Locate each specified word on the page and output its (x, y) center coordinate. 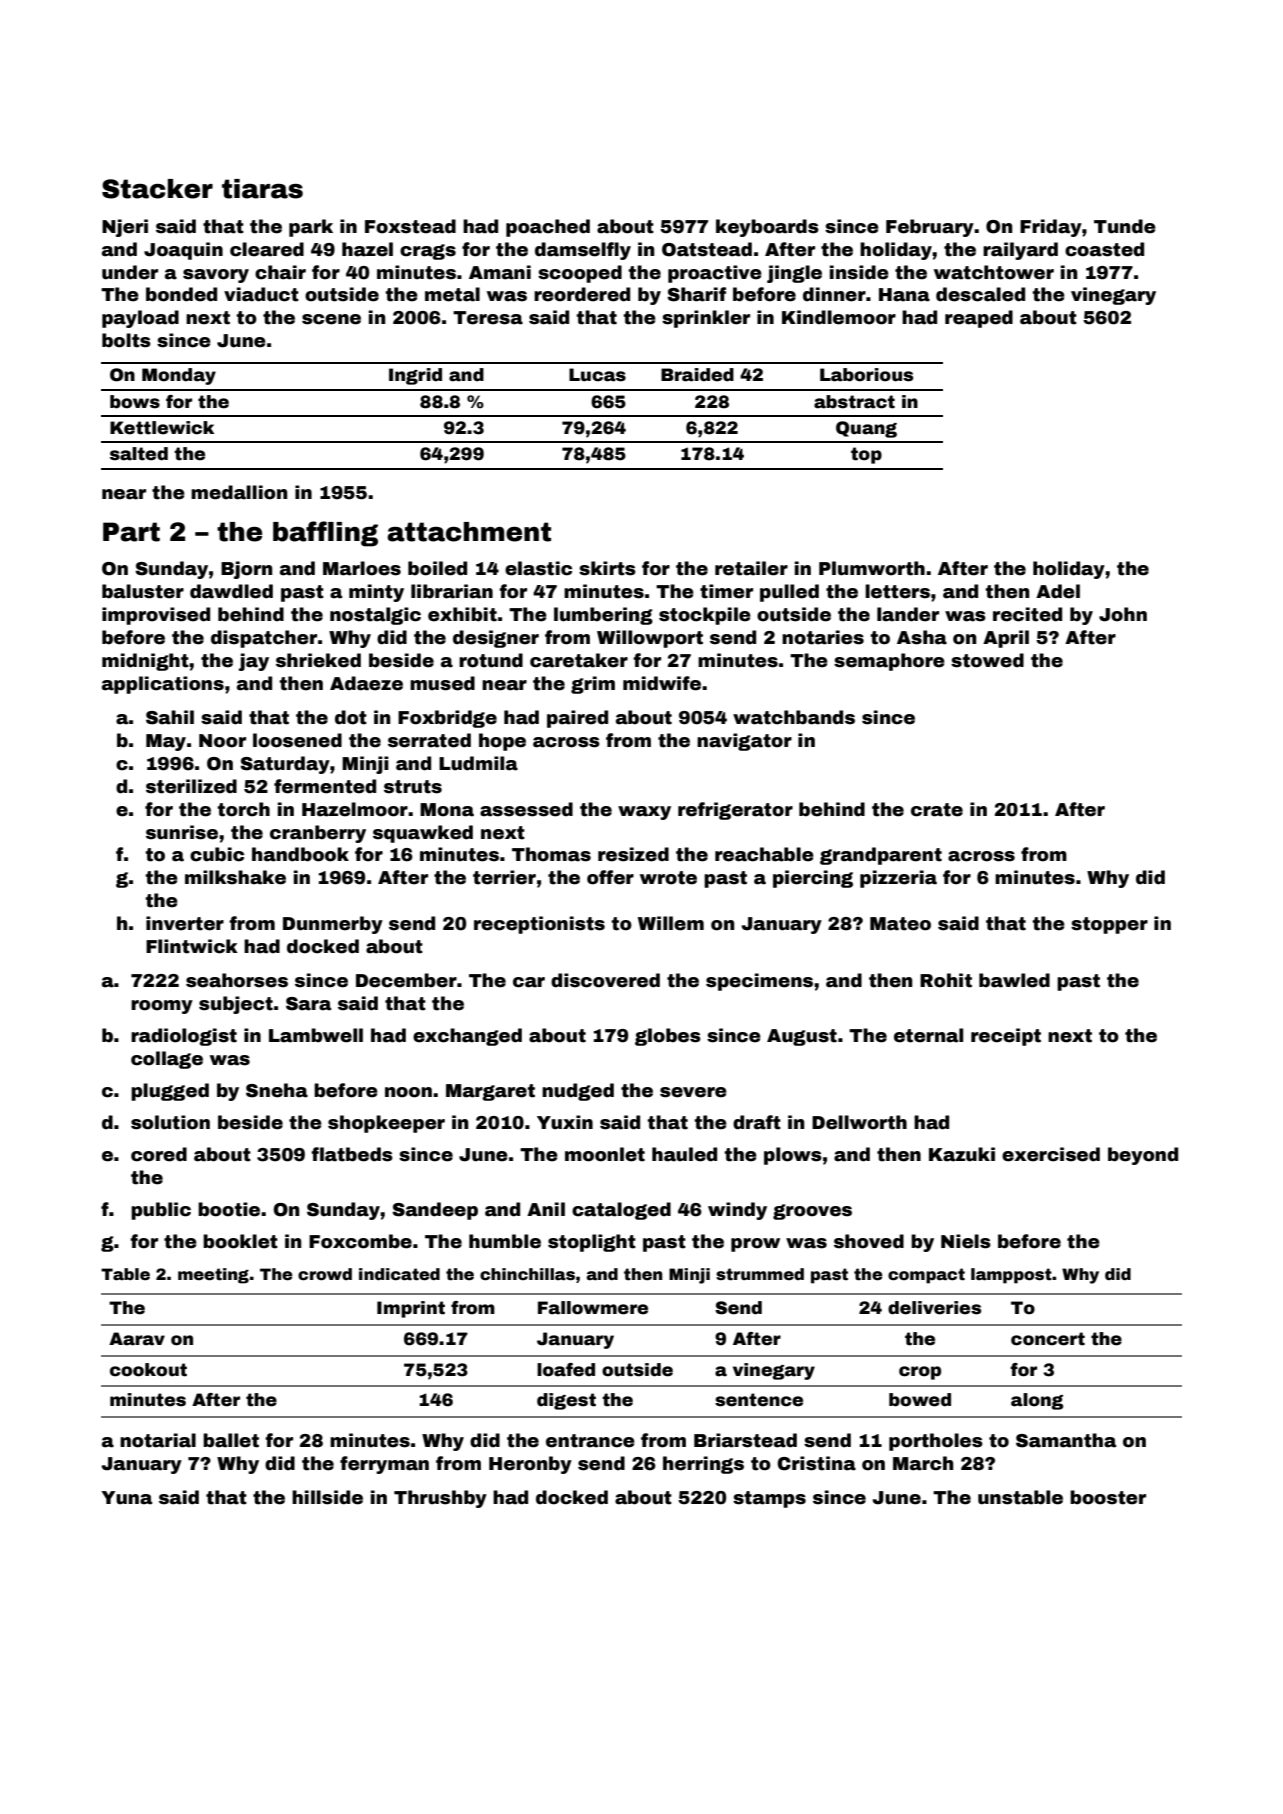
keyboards (767, 228)
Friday (1051, 228)
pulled (789, 593)
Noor (222, 741)
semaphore (889, 662)
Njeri (125, 228)
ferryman (384, 1465)
